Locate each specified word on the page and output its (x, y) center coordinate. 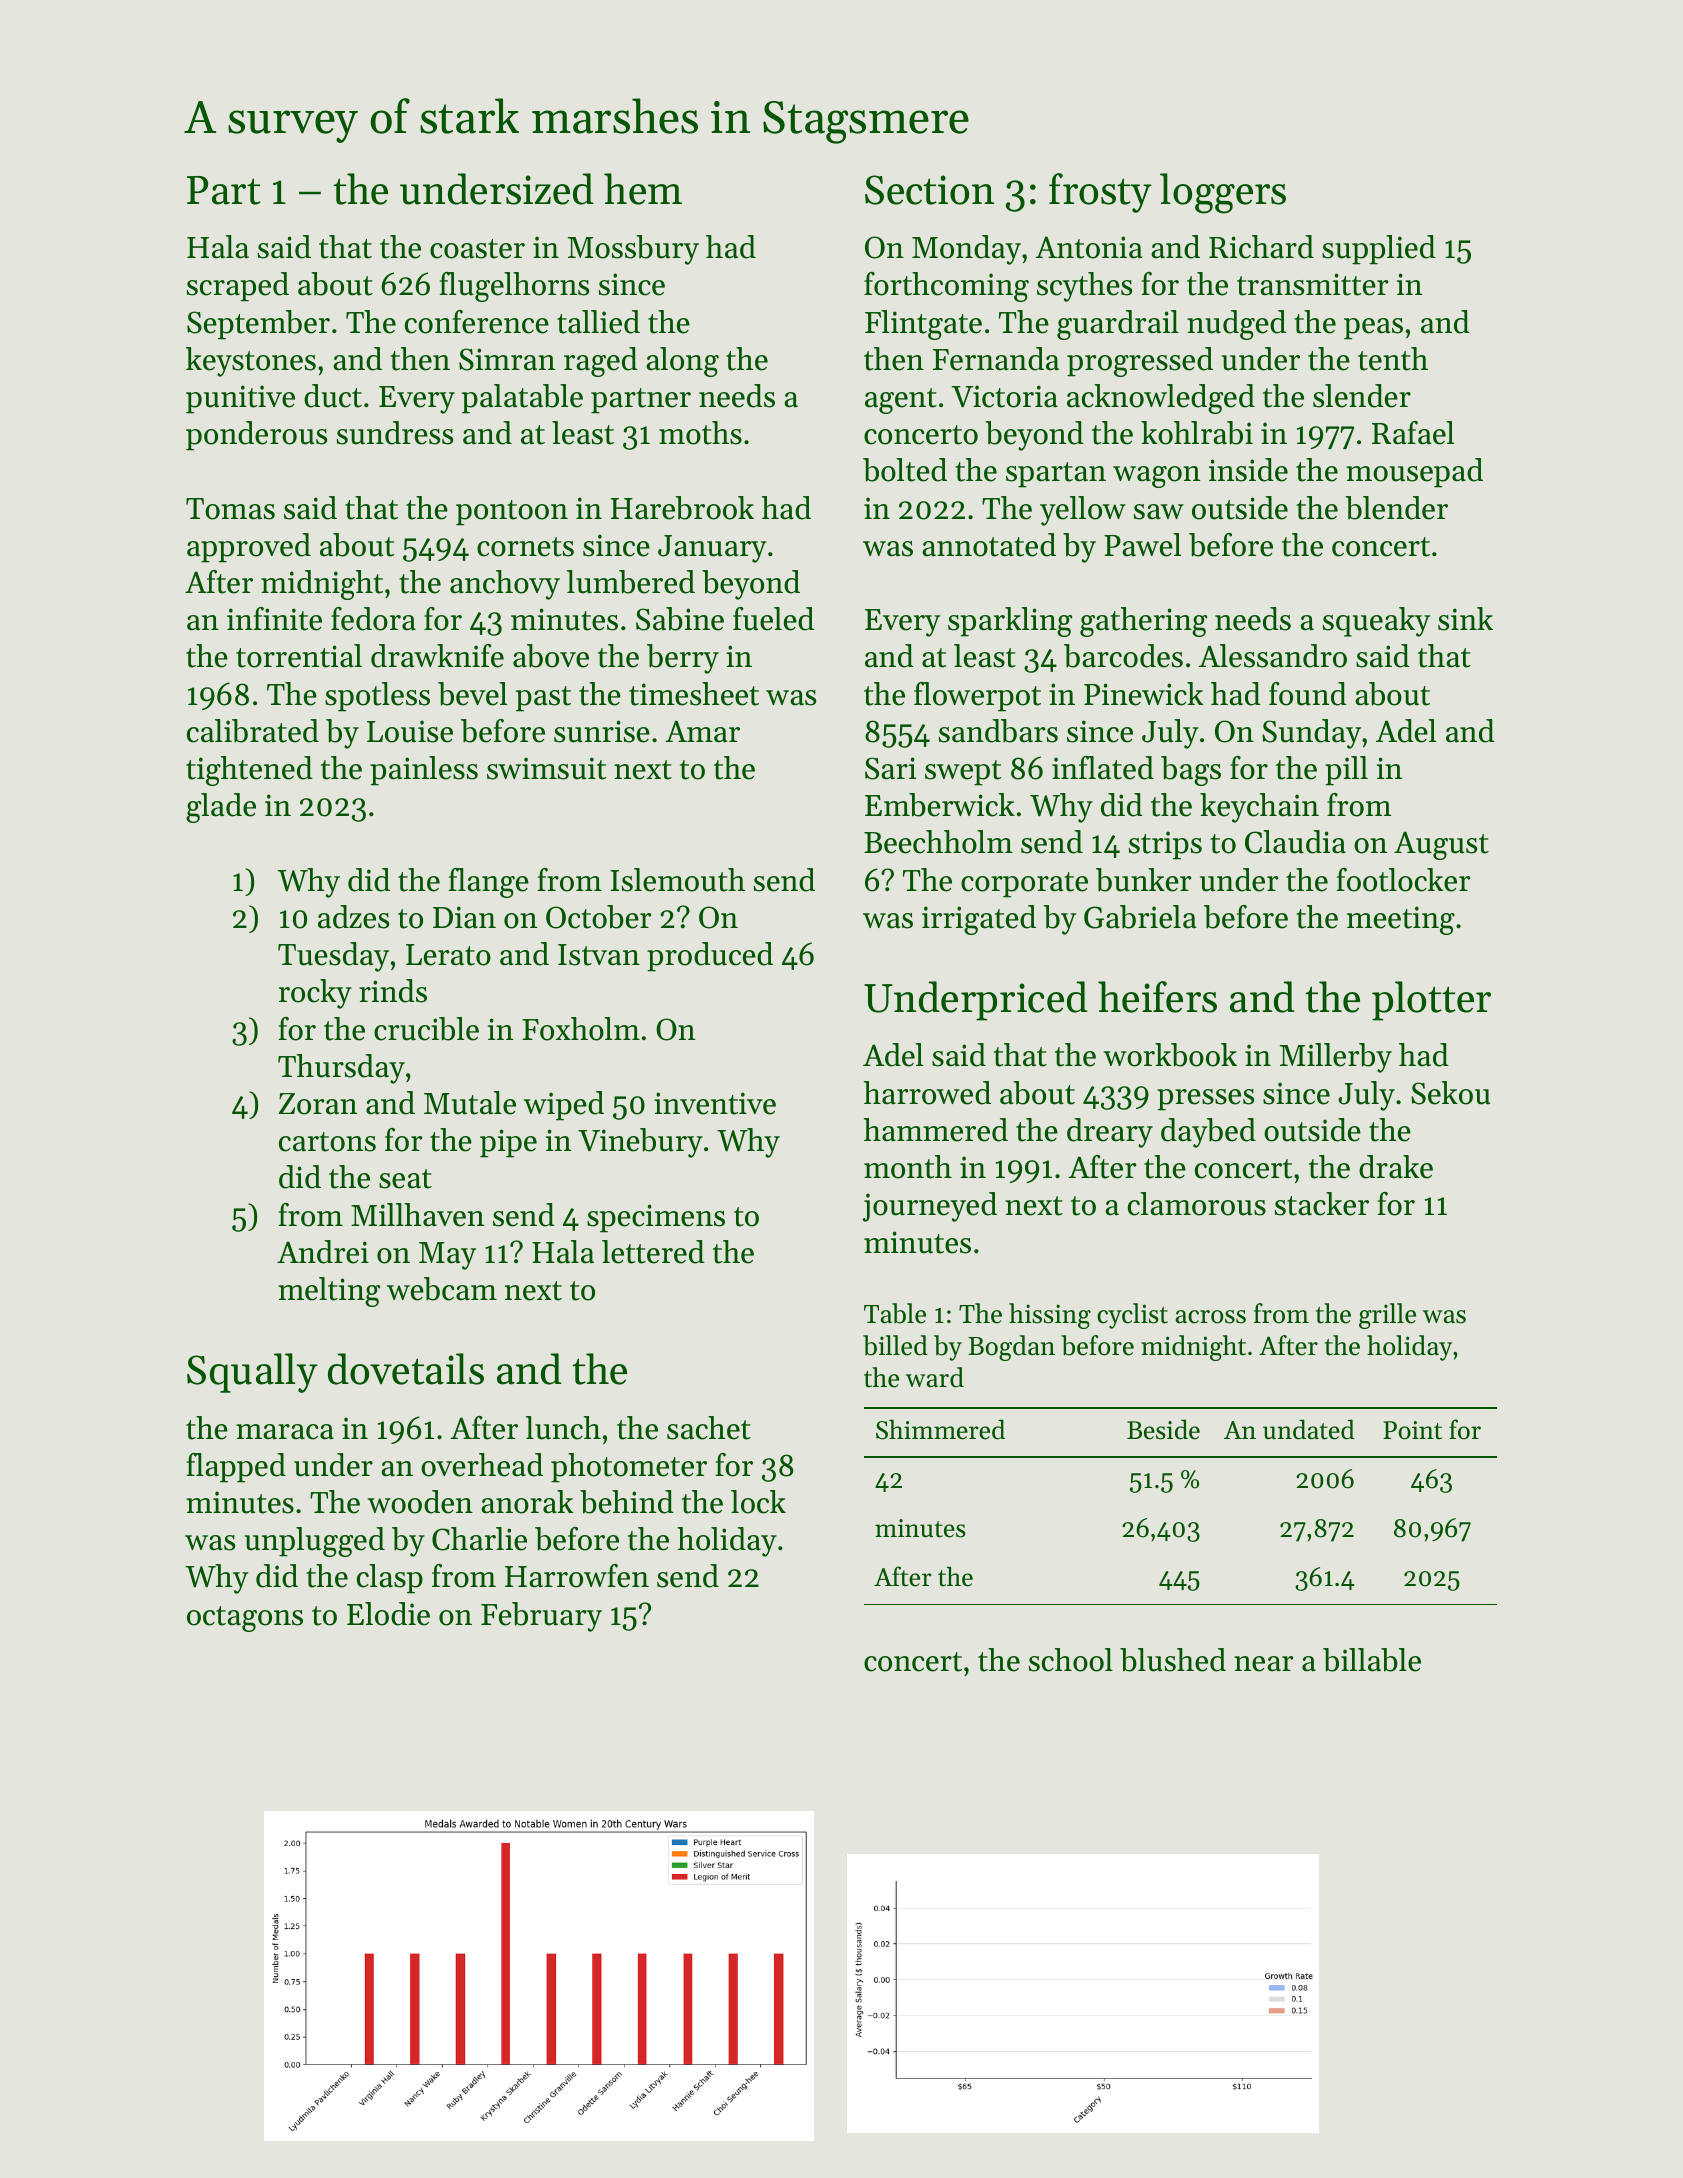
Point (1412, 1430)
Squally (252, 1373)
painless (424, 771)
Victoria (1005, 396)
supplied (1379, 250)
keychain (1259, 808)
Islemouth (677, 880)
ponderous (256, 436)
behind (627, 1502)
